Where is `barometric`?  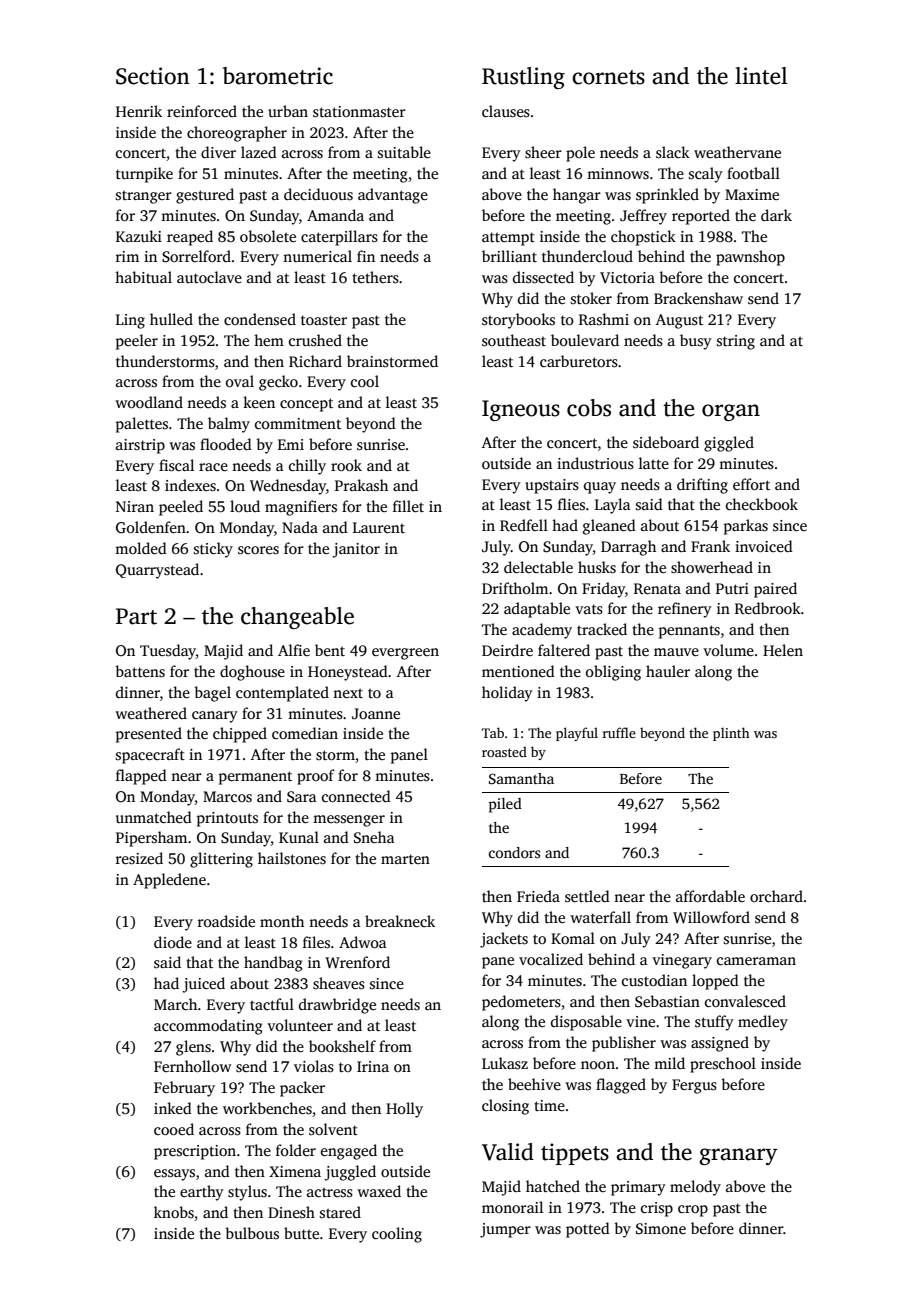
barometric is located at coordinates (278, 76).
